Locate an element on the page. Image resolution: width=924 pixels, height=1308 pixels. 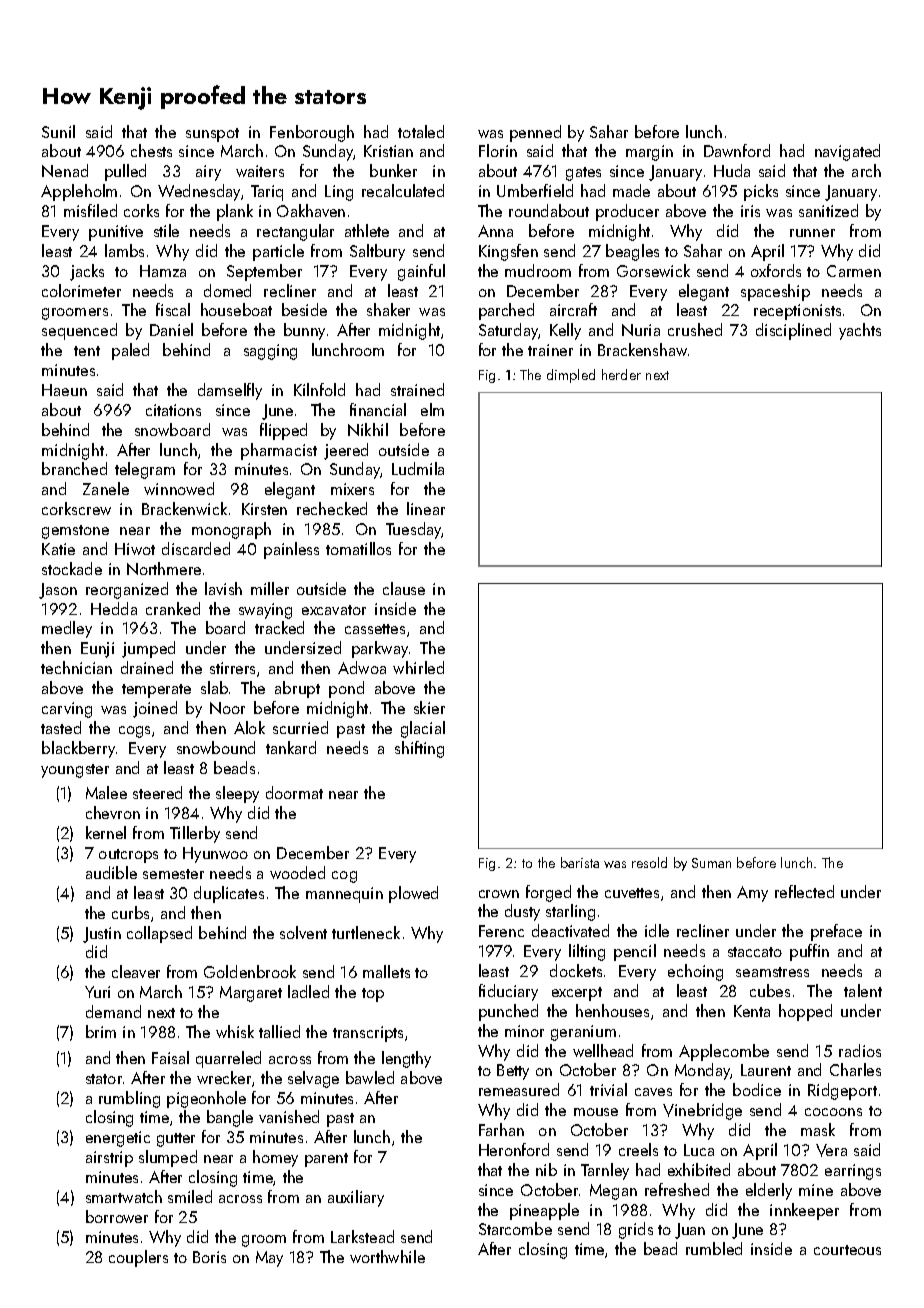
herder is located at coordinates (621, 374).
